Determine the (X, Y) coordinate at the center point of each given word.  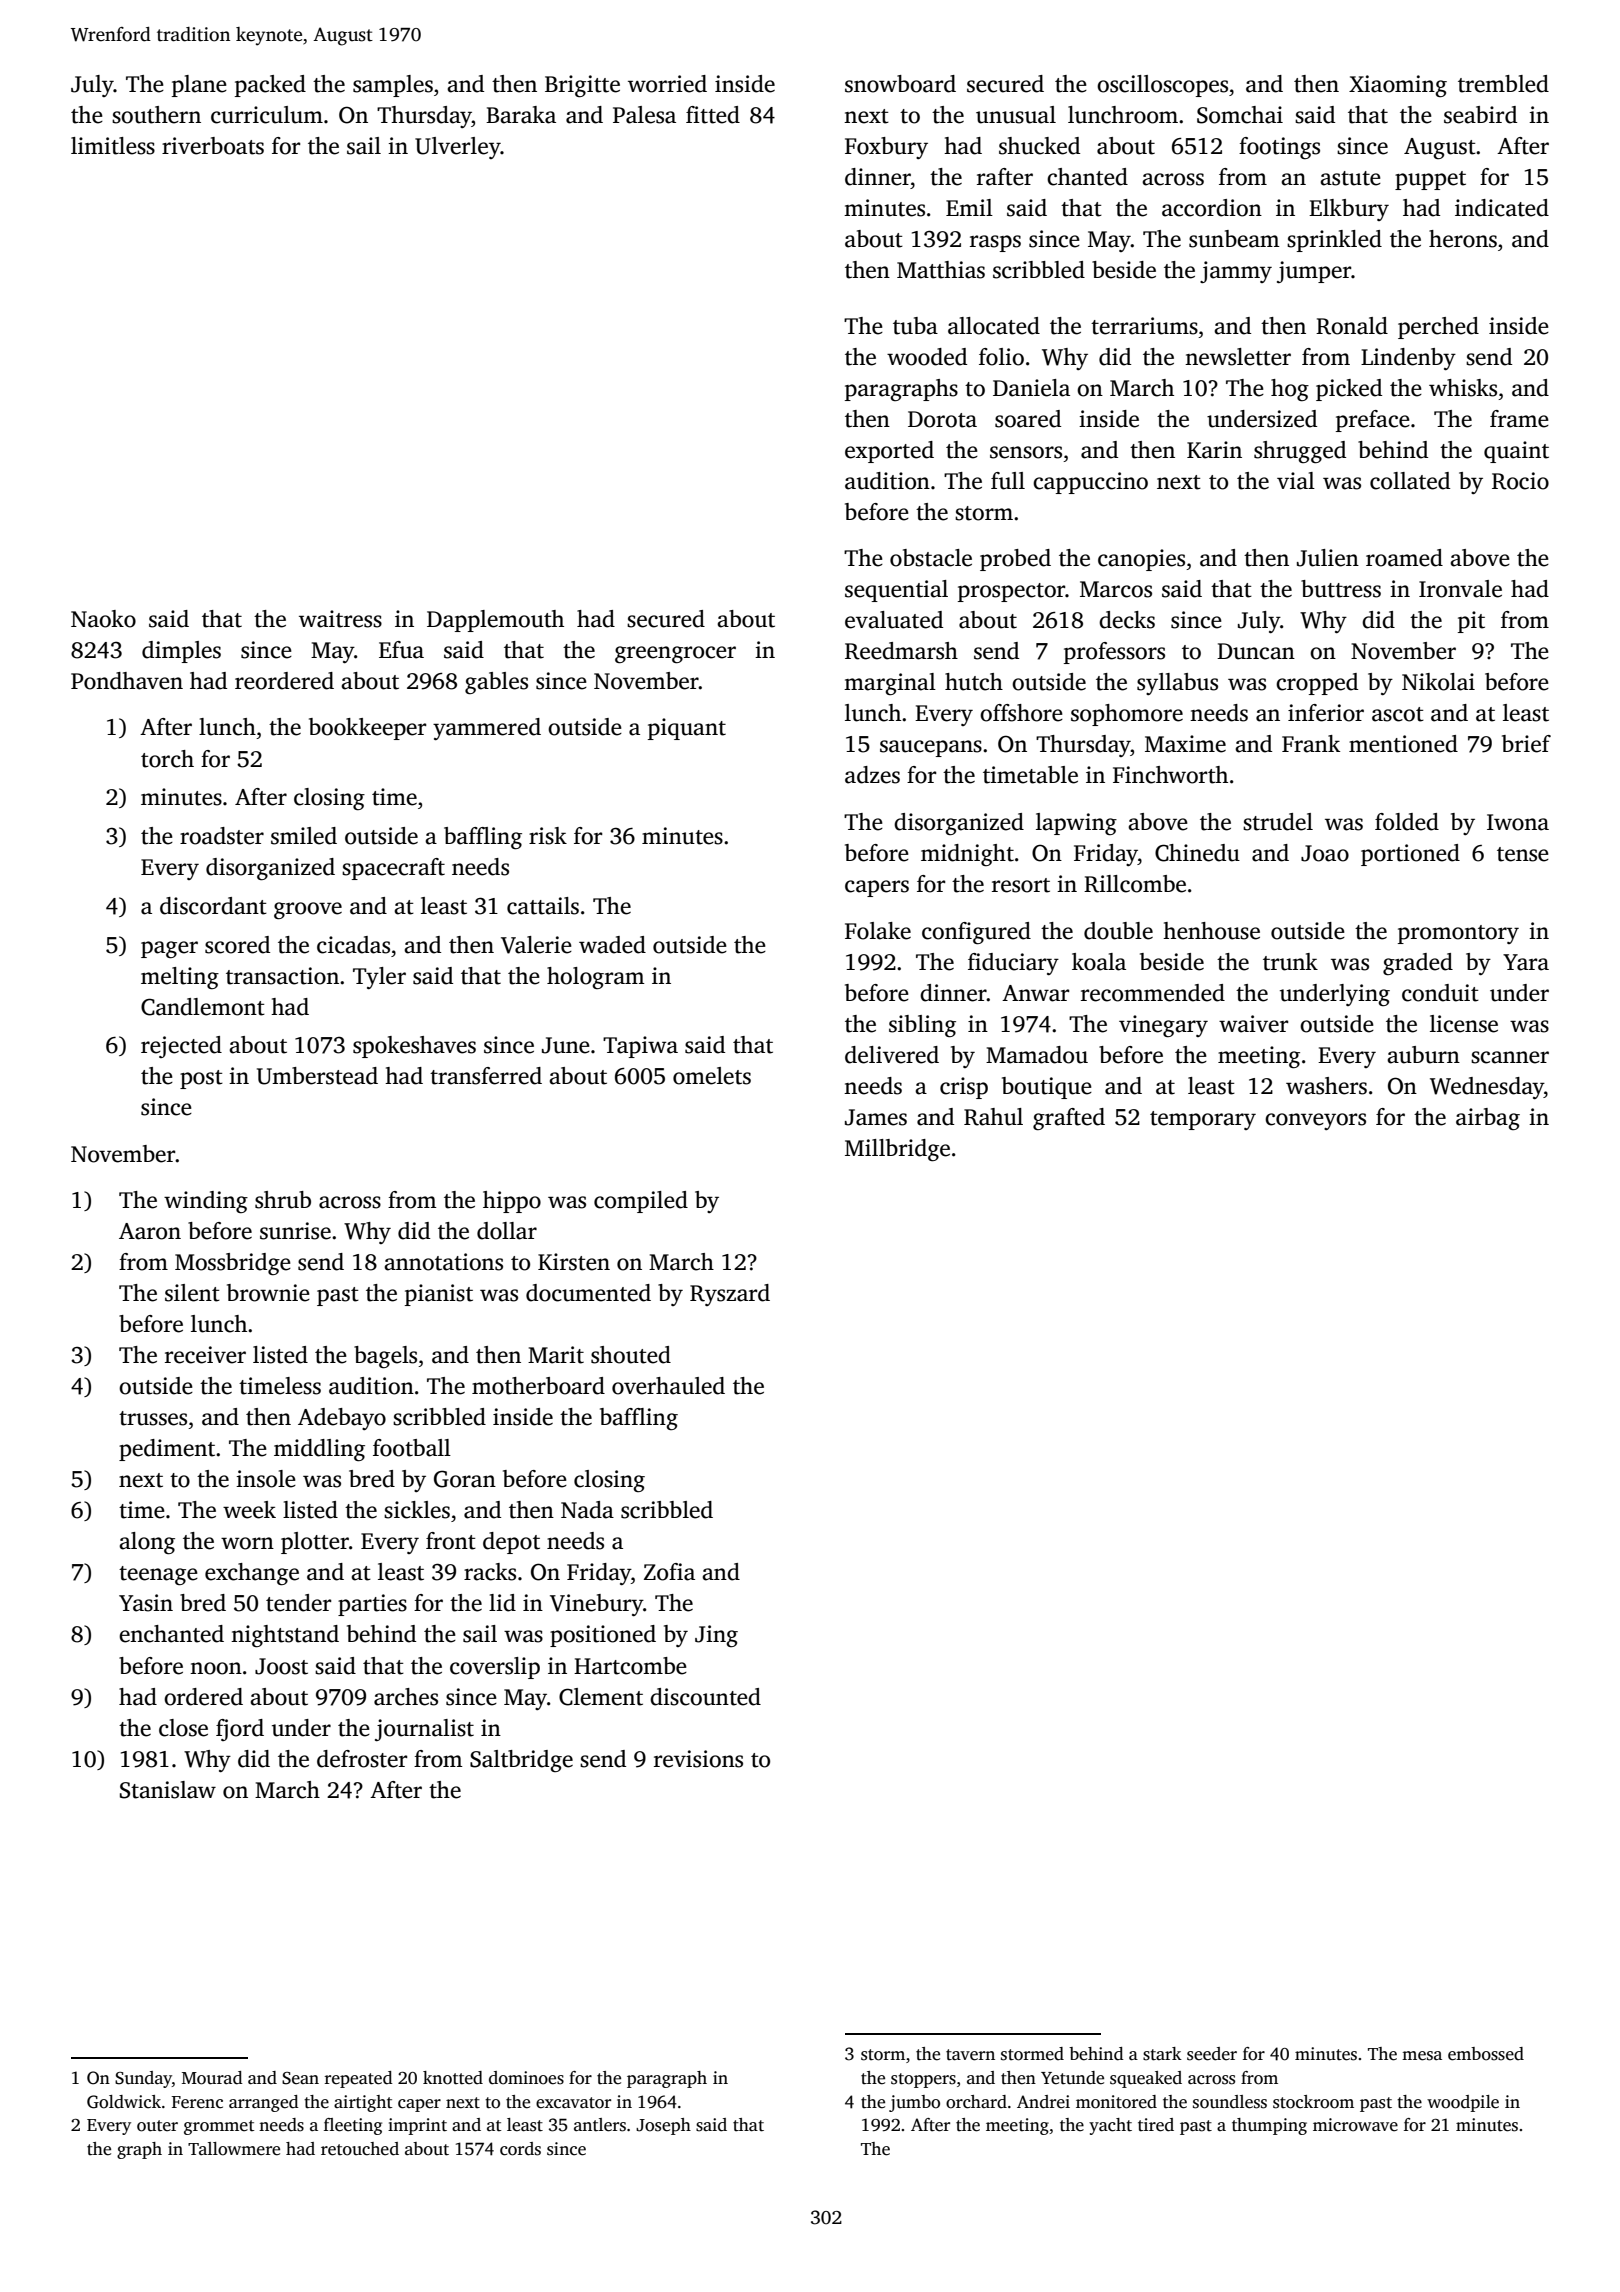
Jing (716, 1636)
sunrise (295, 1231)
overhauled (668, 1386)
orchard (976, 2102)
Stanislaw (168, 1790)
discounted (705, 1697)
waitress (340, 619)
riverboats (213, 146)
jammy (1236, 272)
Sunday (143, 2079)
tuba (915, 326)
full (1008, 481)
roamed (1404, 558)
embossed (1486, 2054)
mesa (1422, 2056)
